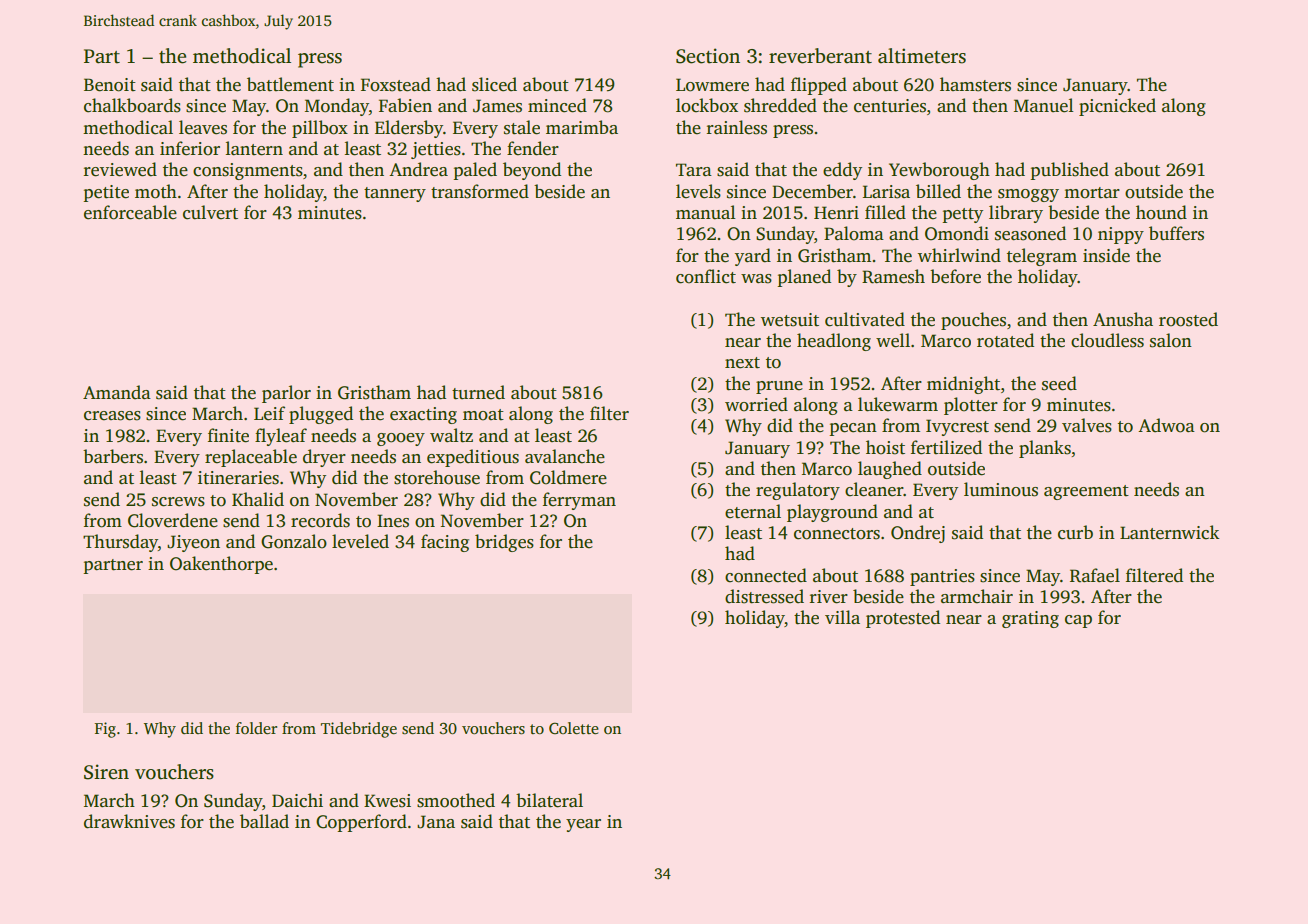 The image size is (1308, 924). Describe the element at coordinates (1044, 105) in the image. I see `Manuel` at that location.
